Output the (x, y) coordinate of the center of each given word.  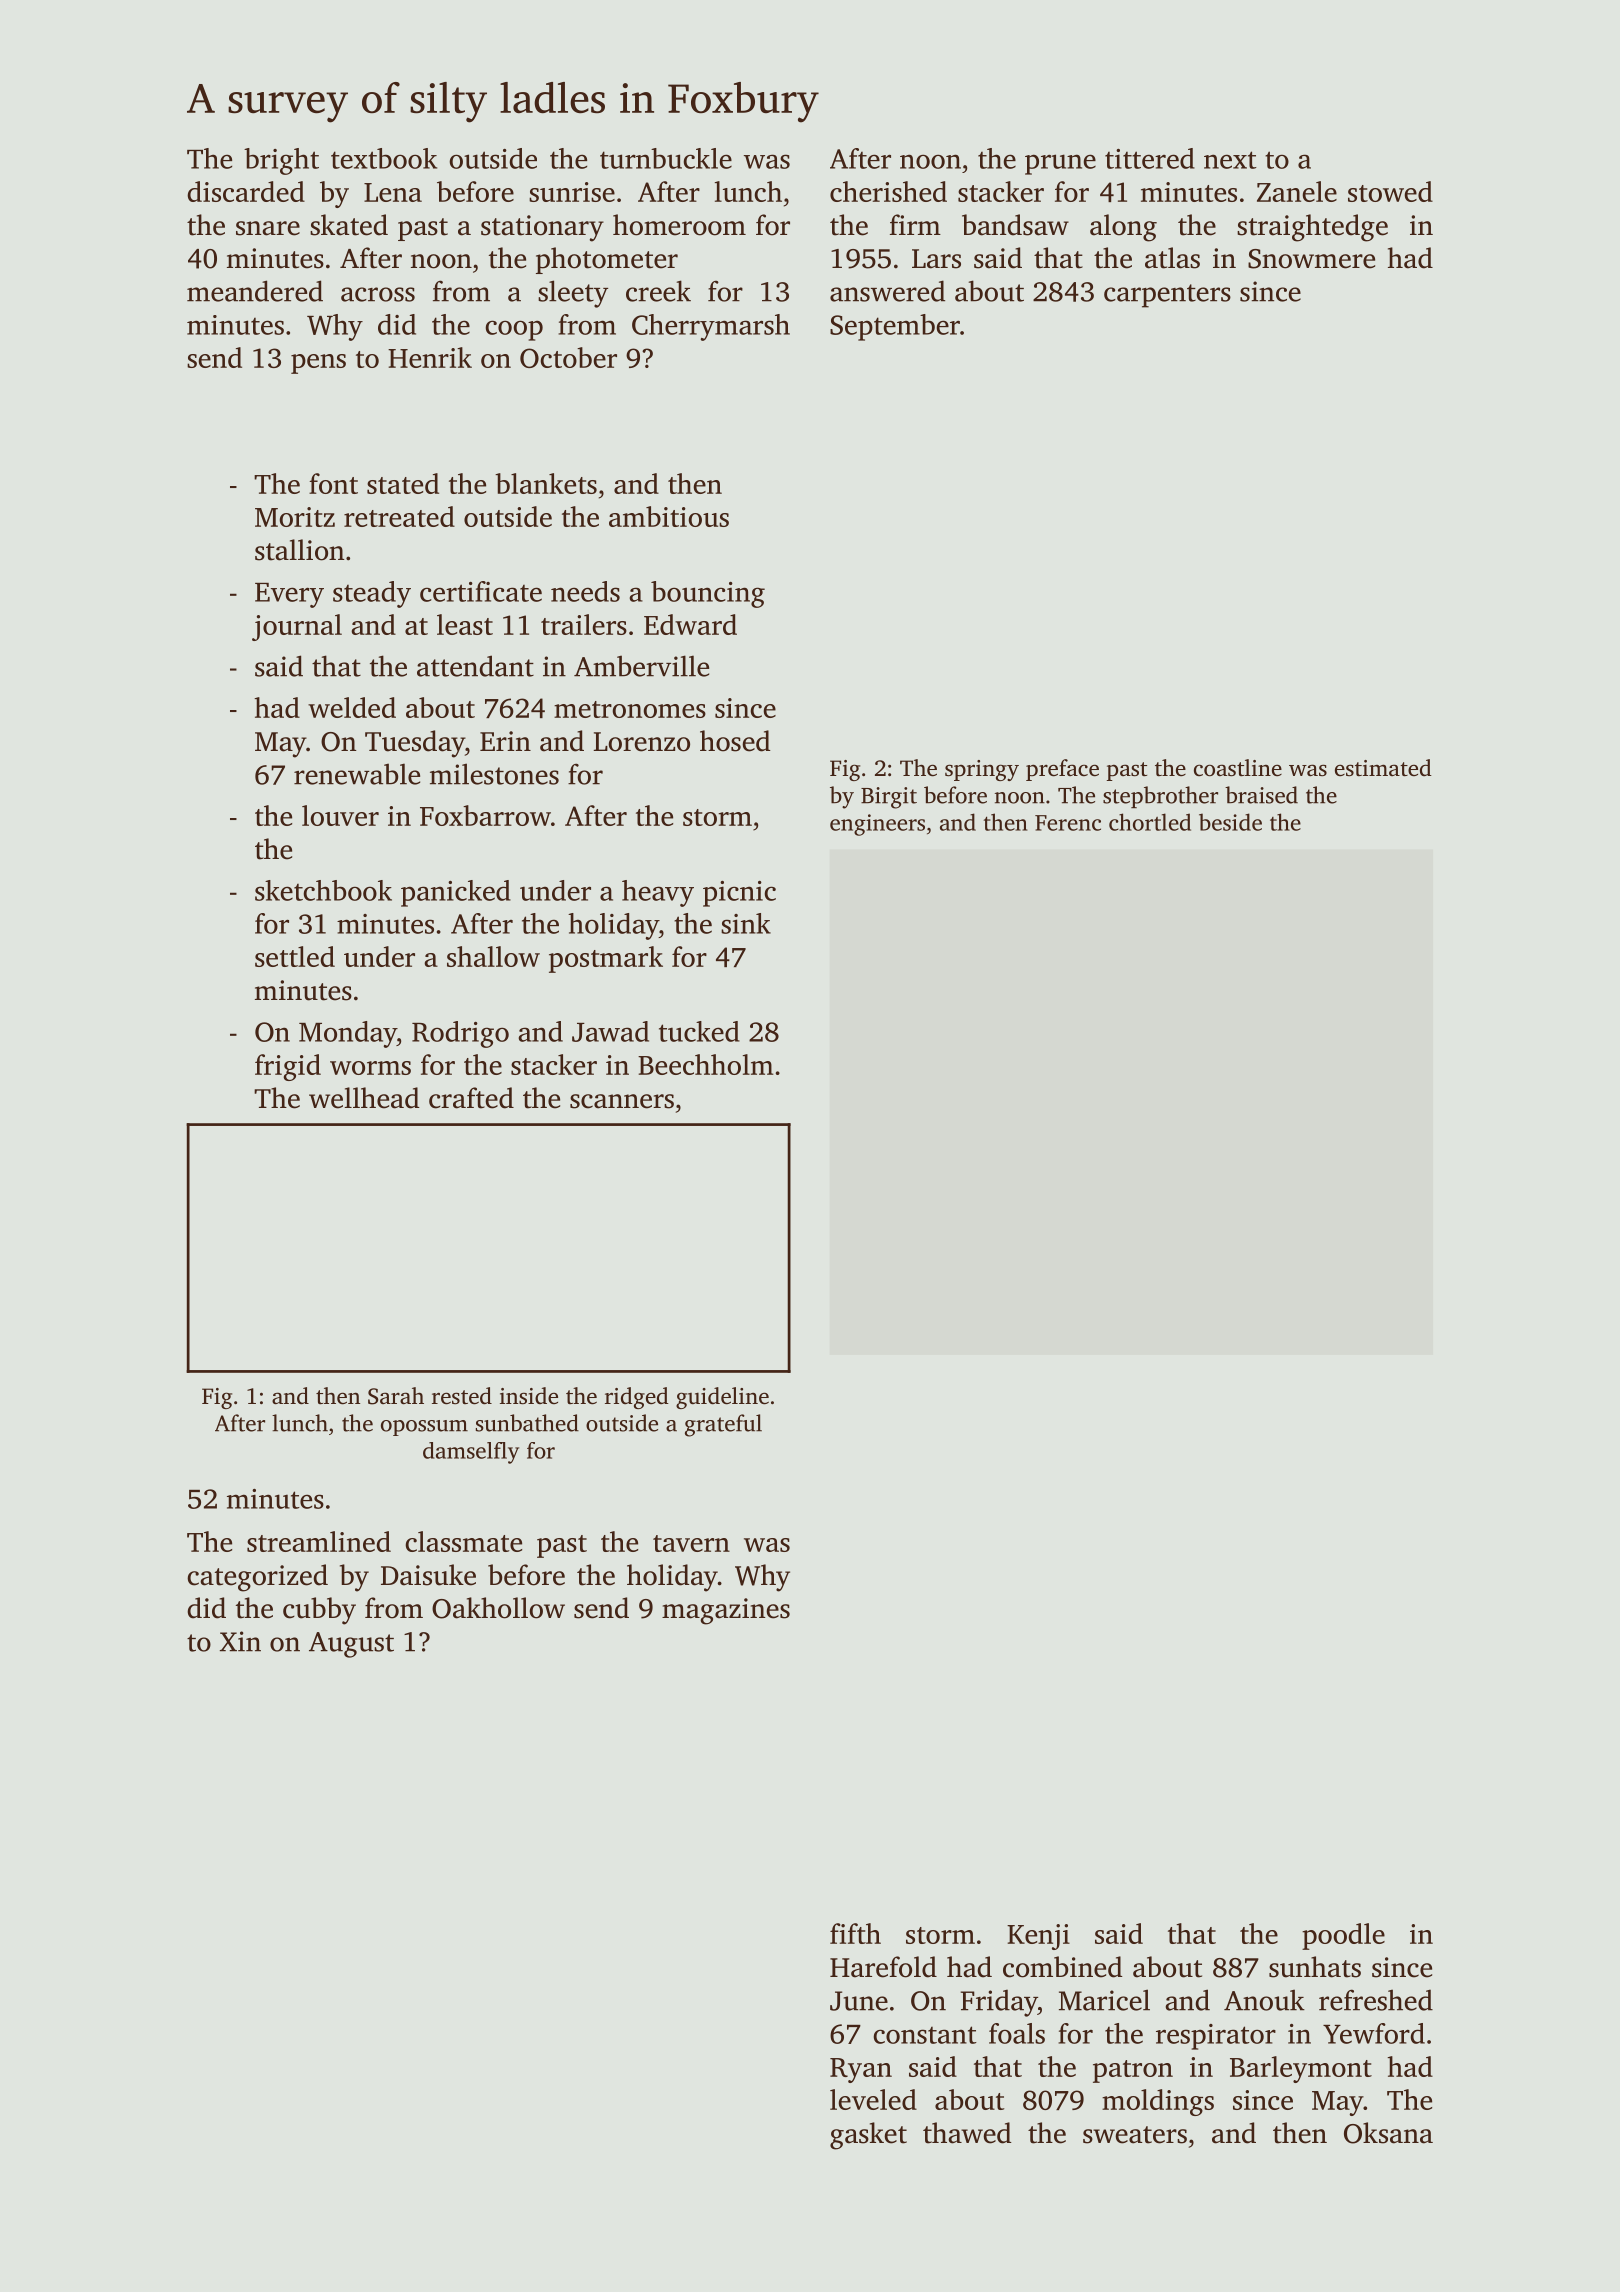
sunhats (1315, 1967)
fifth (855, 1933)
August (351, 1645)
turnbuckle (666, 158)
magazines (726, 1611)
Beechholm (706, 1064)
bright (281, 161)
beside (1230, 822)
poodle (1343, 1936)
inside (529, 1395)
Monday (348, 1034)
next (1230, 160)
